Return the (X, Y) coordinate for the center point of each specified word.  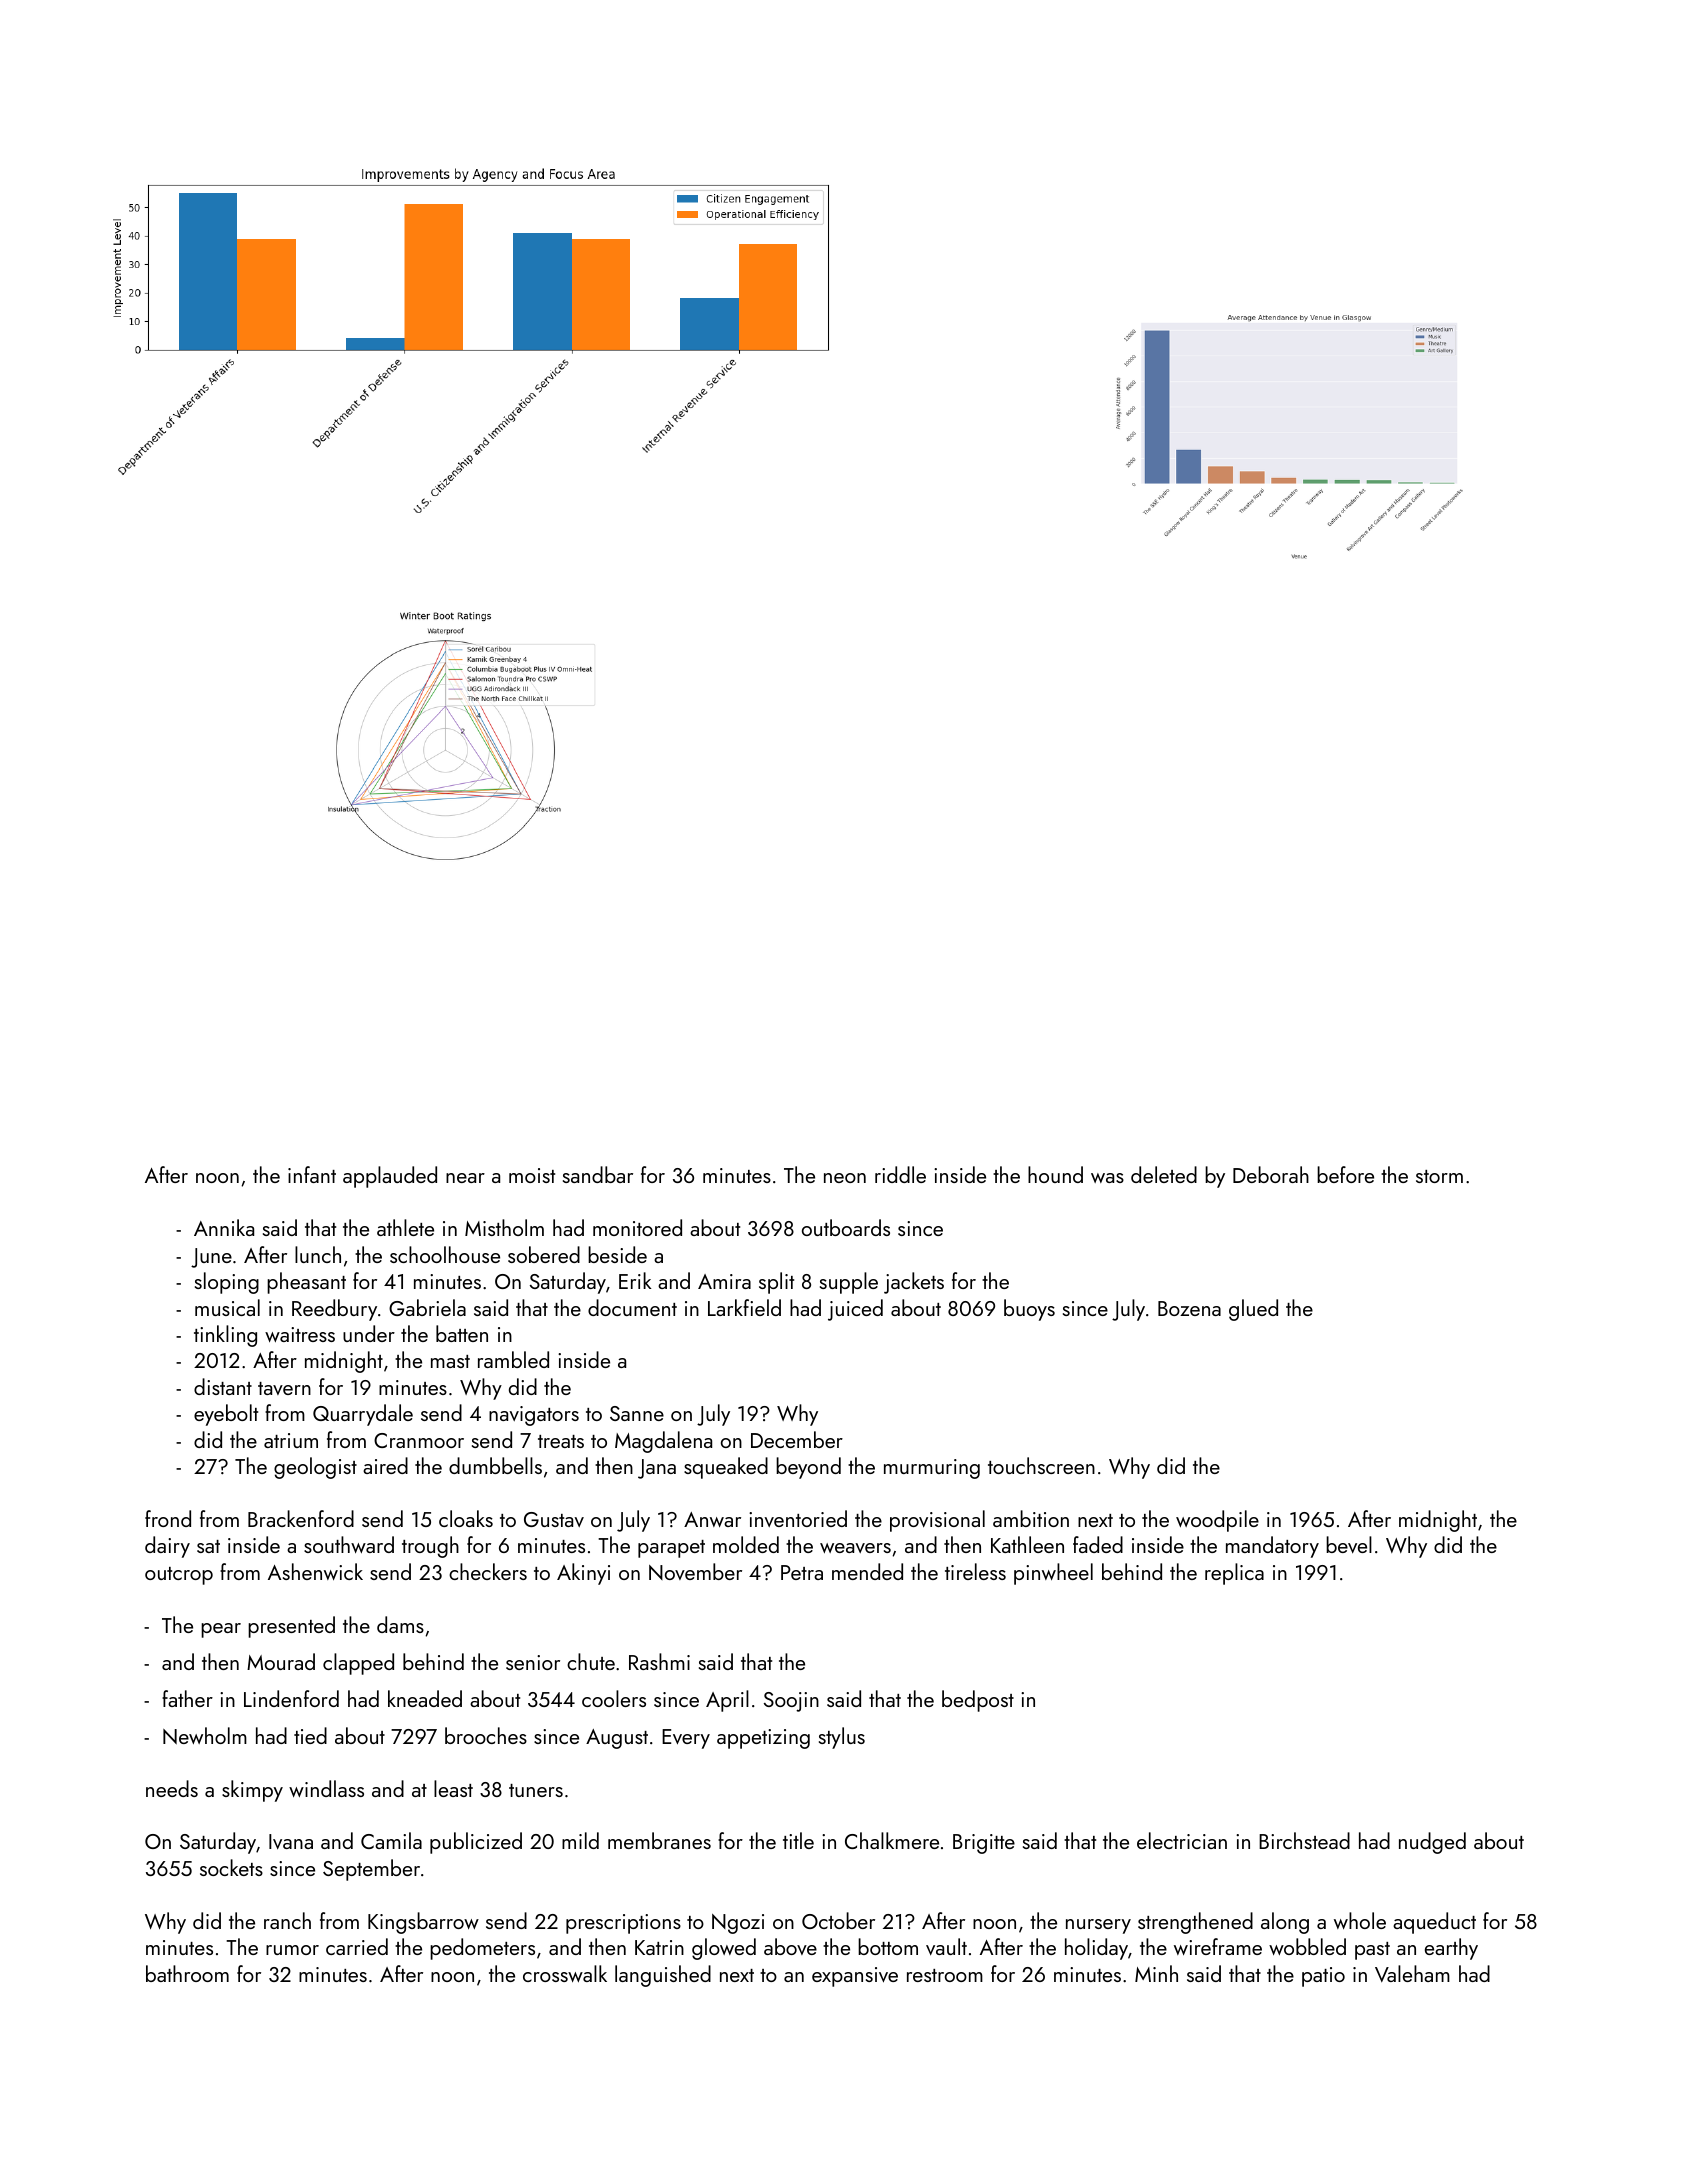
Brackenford (301, 1518)
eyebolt (226, 1415)
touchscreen (1041, 1465)
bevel (1349, 1545)
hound (1055, 1174)
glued (1253, 1310)
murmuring (932, 1469)
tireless (975, 1571)
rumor (292, 1950)
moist (532, 1175)
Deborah (1271, 1174)
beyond (808, 1468)
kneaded (425, 1698)
